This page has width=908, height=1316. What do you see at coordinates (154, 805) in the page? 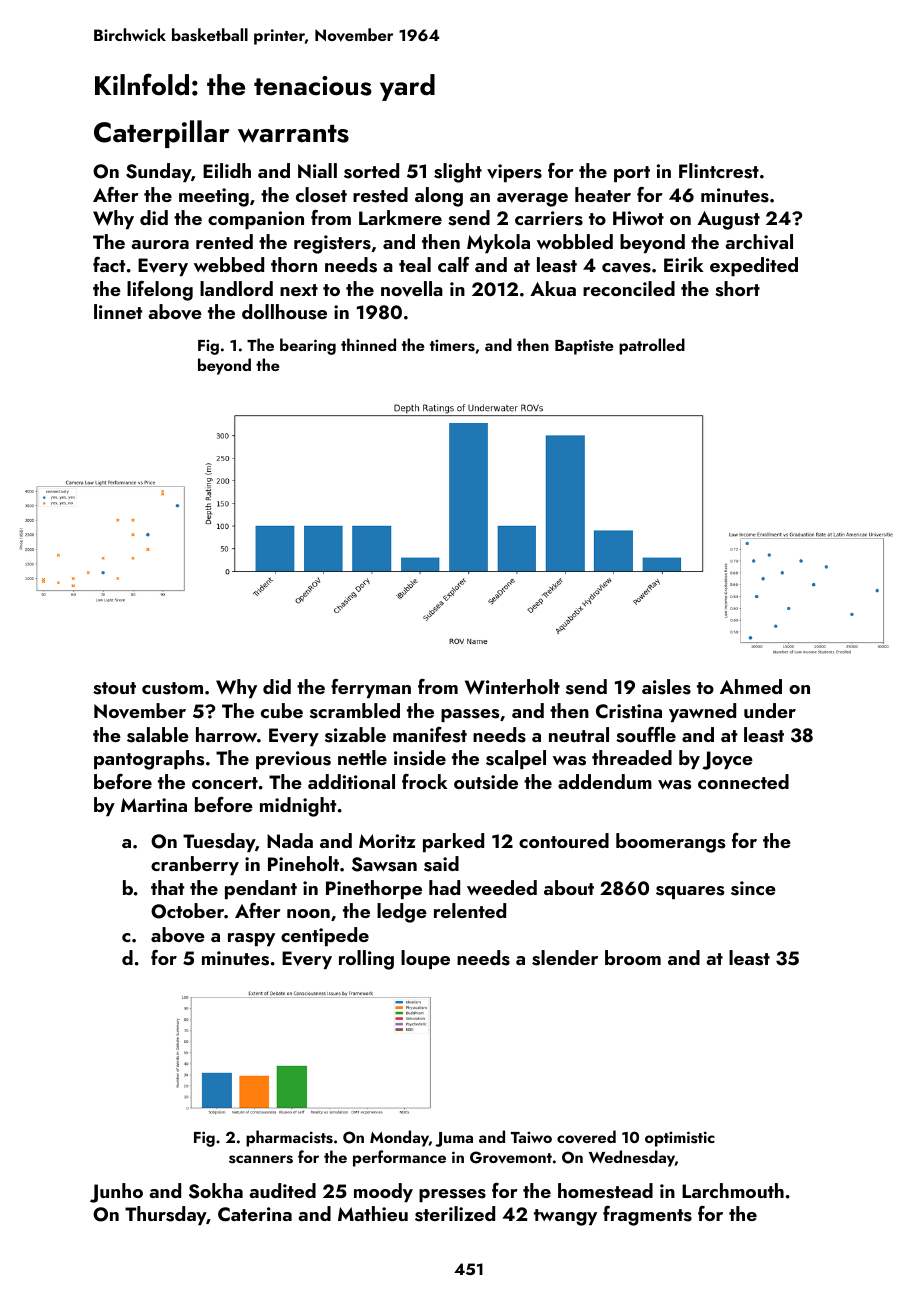
I see `Martina` at bounding box center [154, 805].
